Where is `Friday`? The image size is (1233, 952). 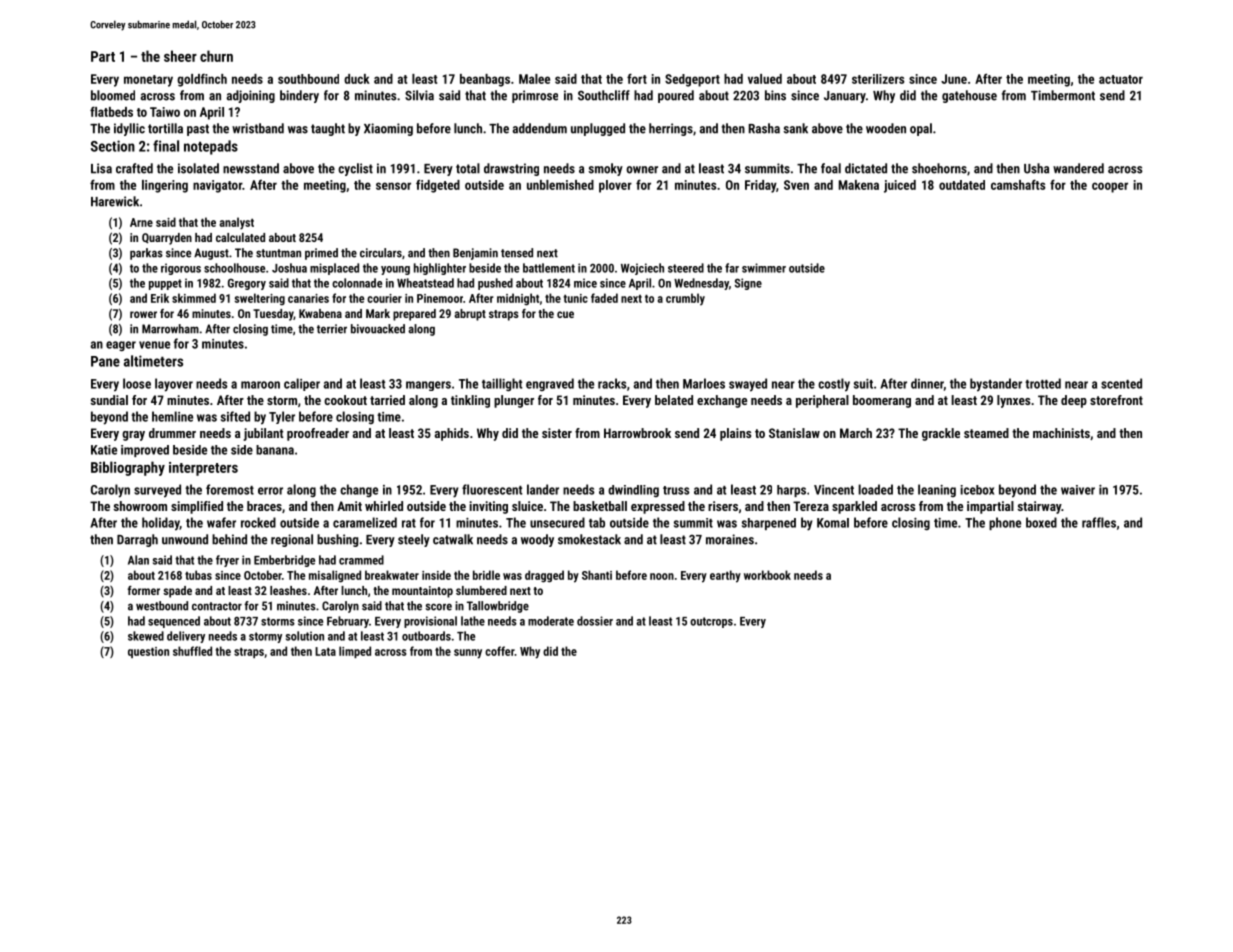
Friday is located at coordinates (760, 186).
